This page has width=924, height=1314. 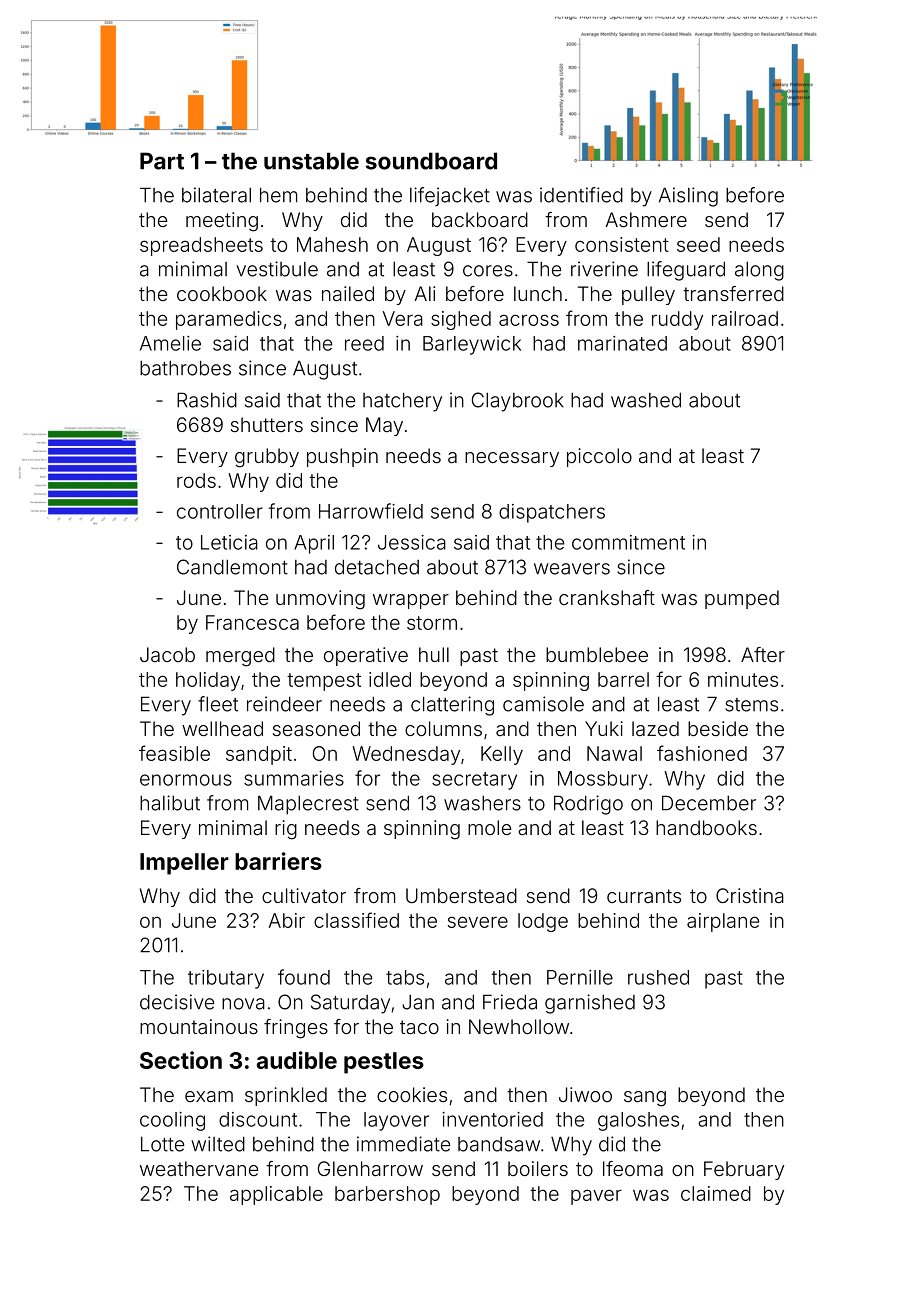 I want to click on sang, so click(x=645, y=1099).
